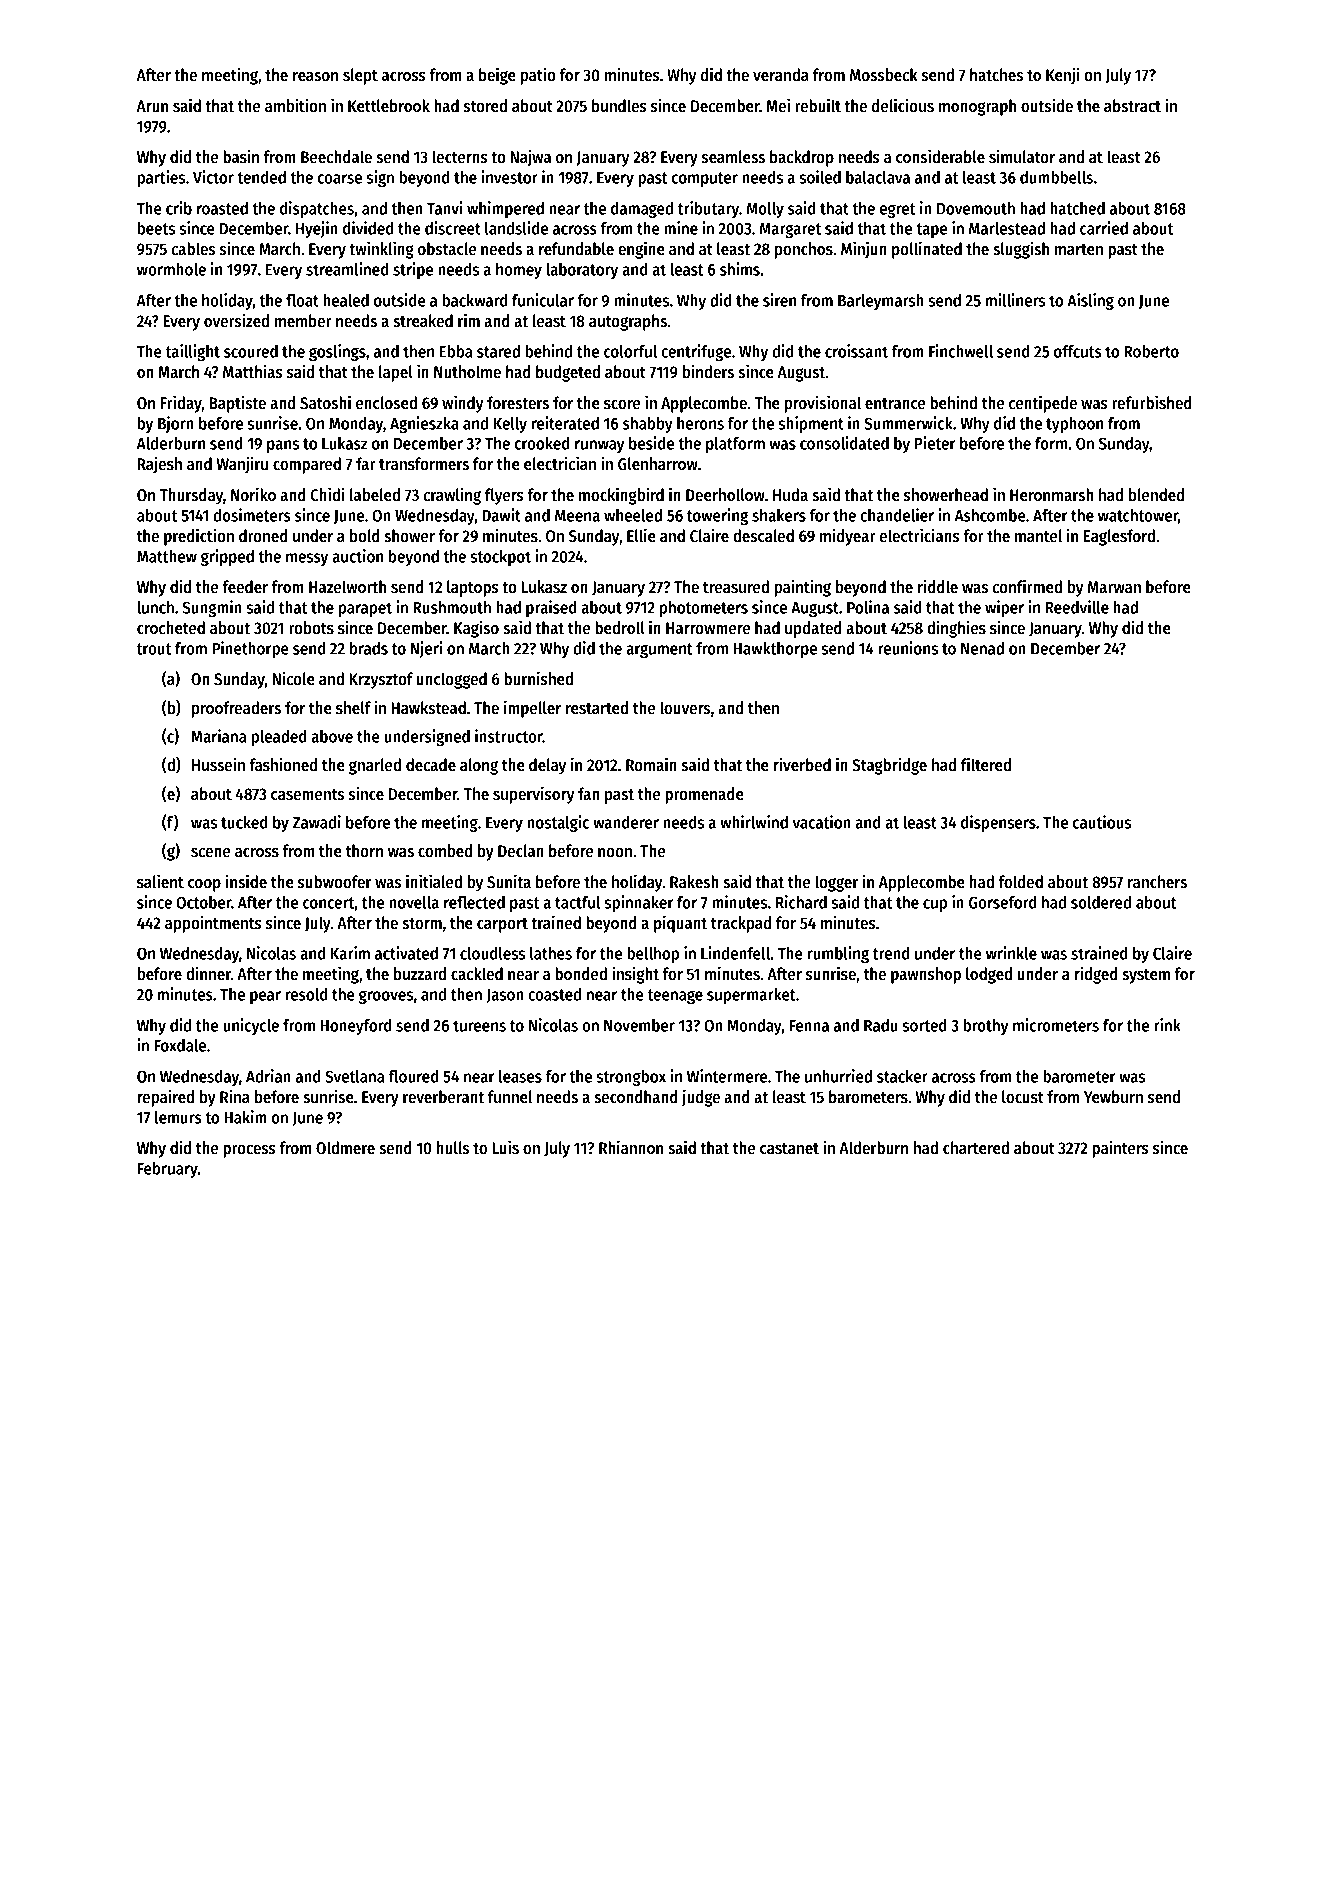 The width and height of the page is (1332, 1884). I want to click on hulls, so click(453, 1148).
